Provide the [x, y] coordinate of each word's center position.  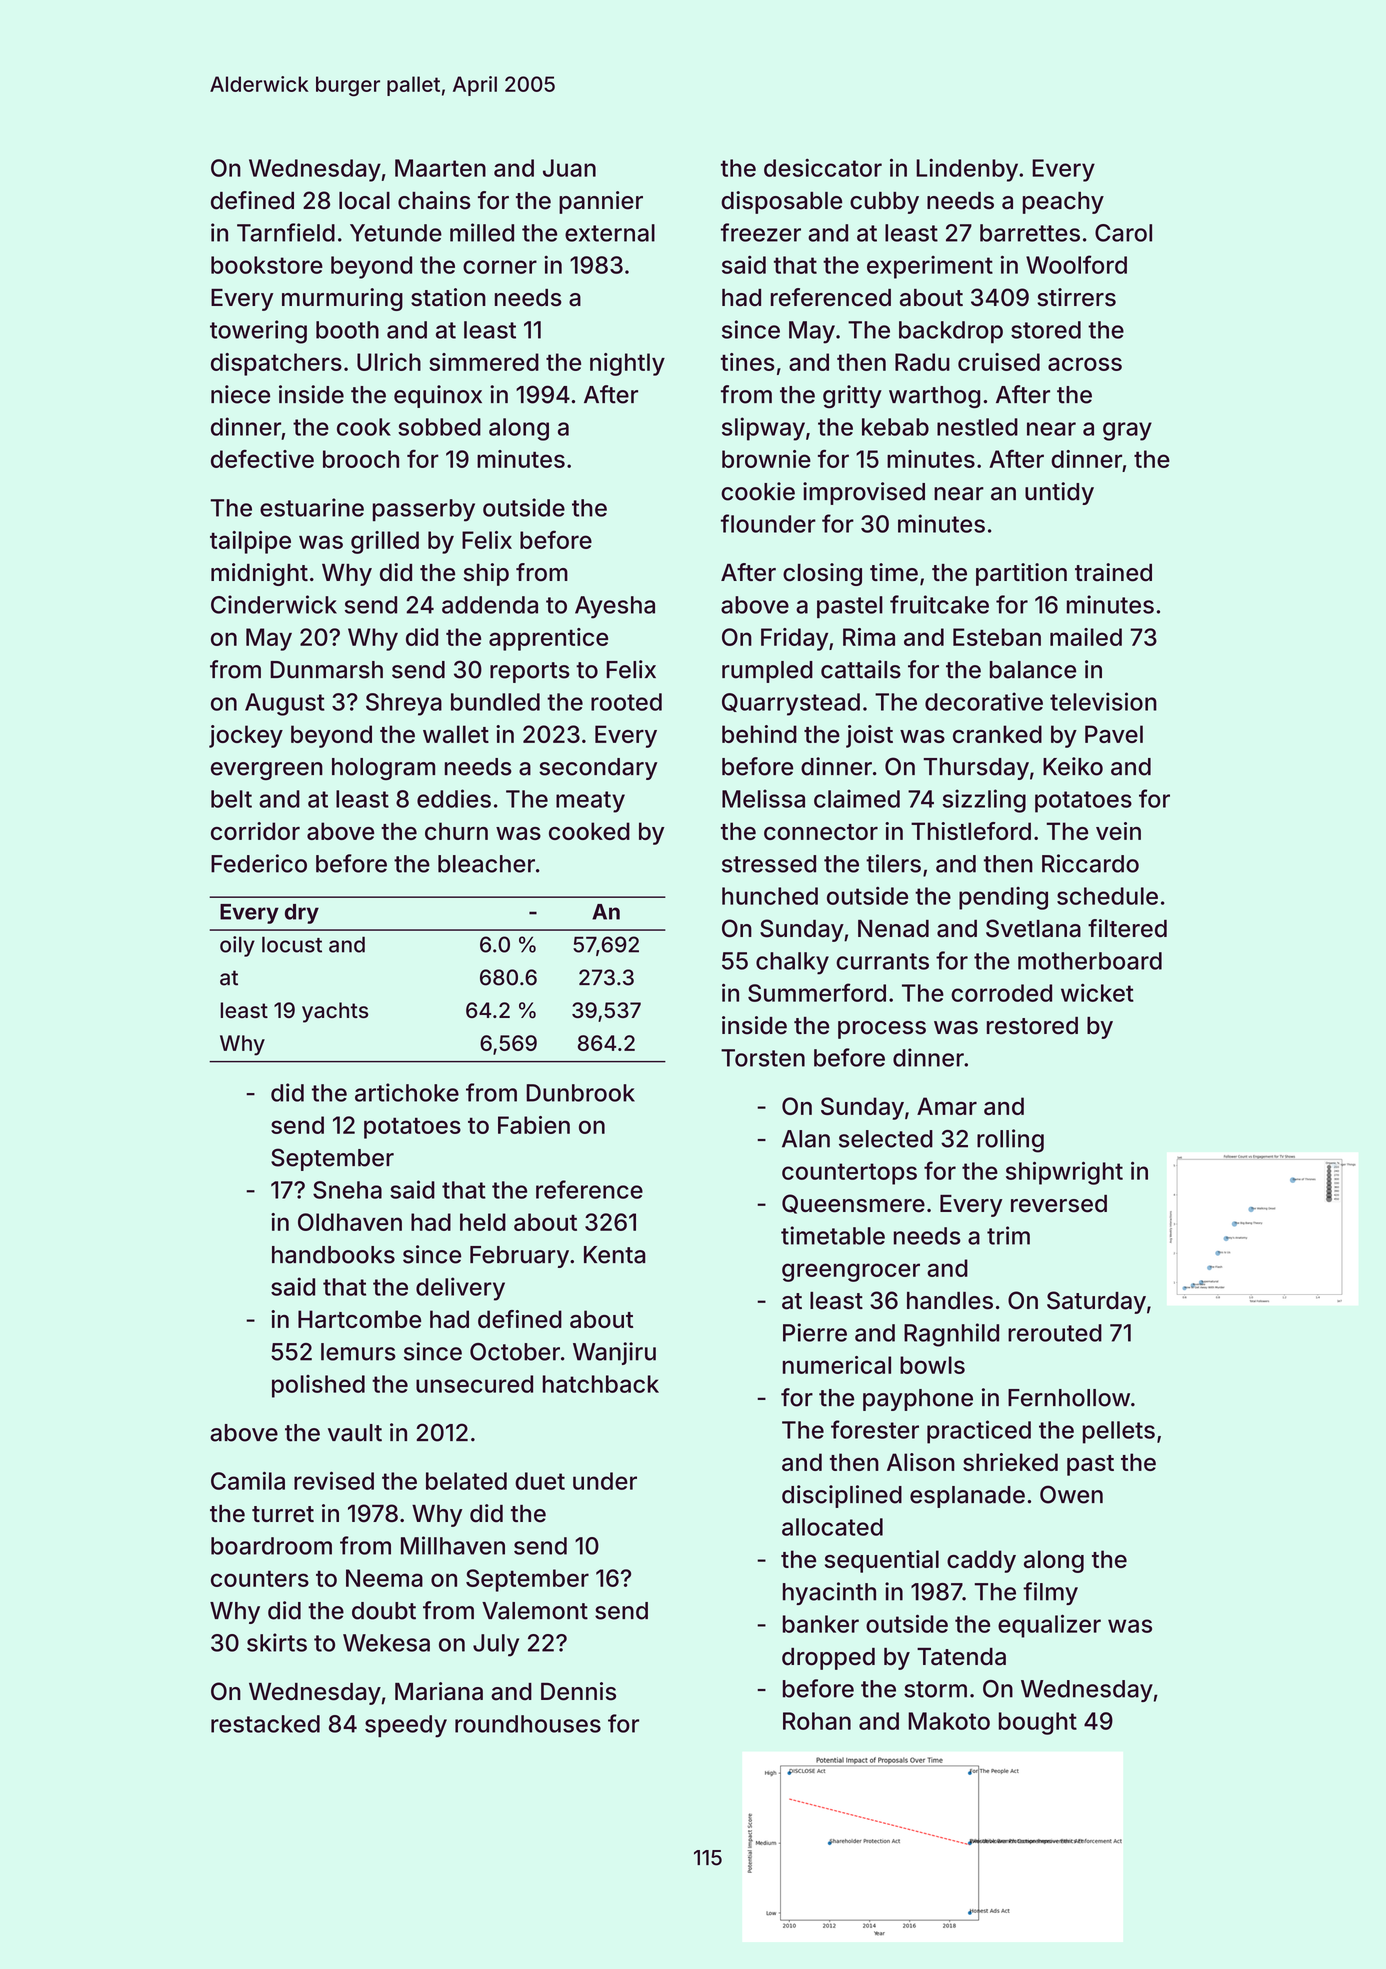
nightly [627, 364]
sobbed [439, 427]
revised [334, 1480]
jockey [246, 736]
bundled [495, 702]
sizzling [984, 801]
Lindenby [967, 170]
